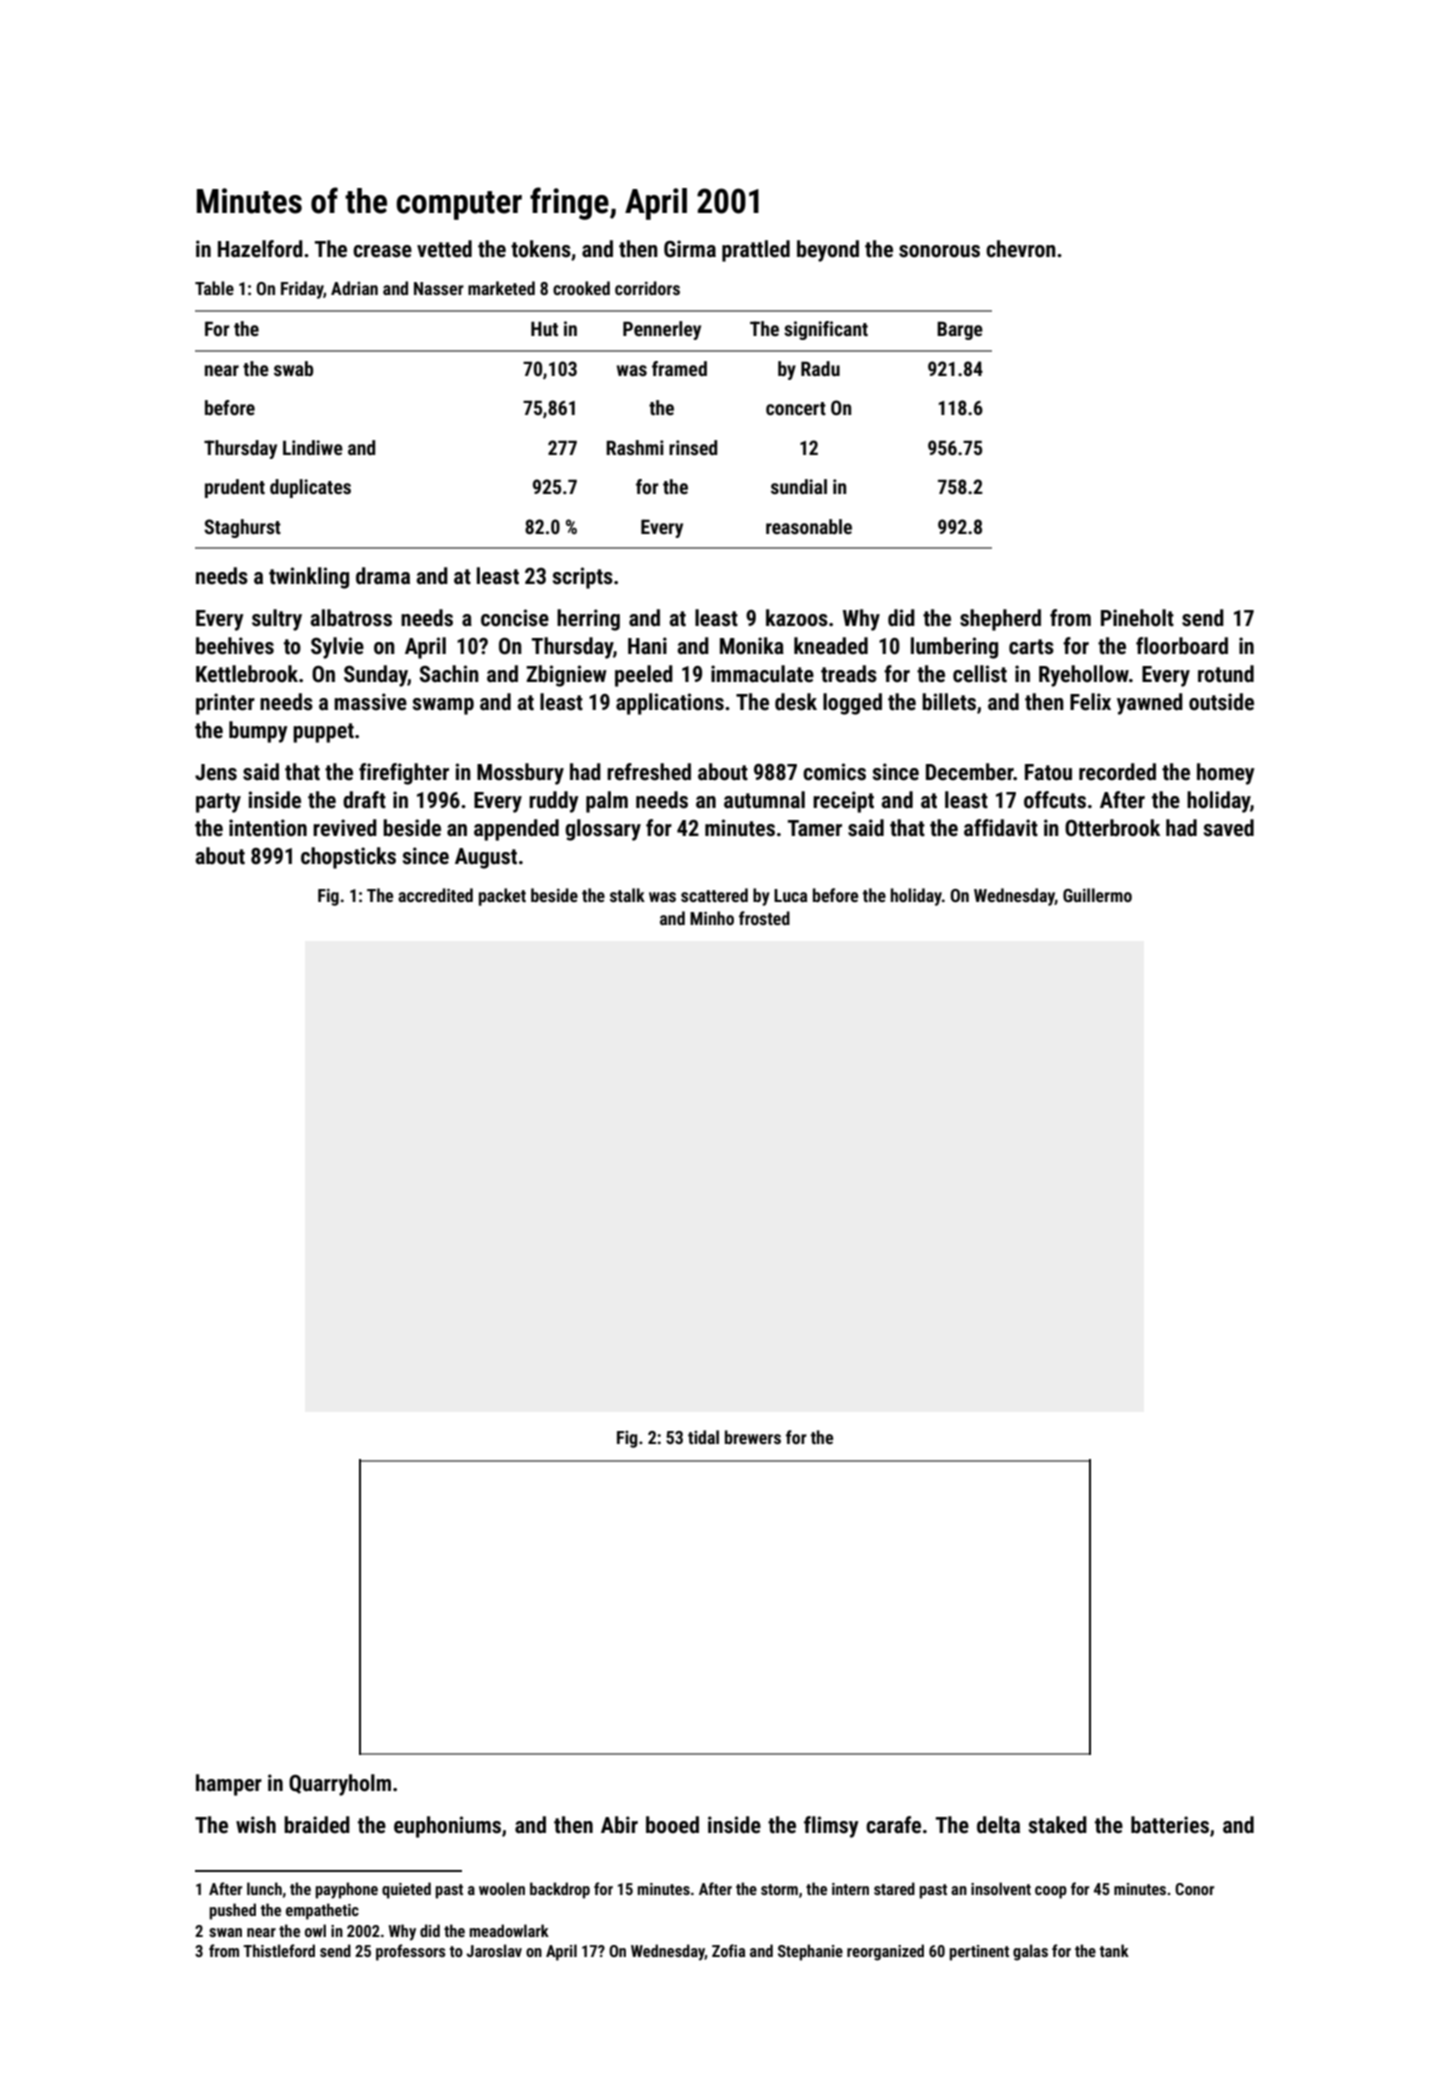  Describe the element at coordinates (764, 800) in the screenshot. I see `autumnal` at that location.
